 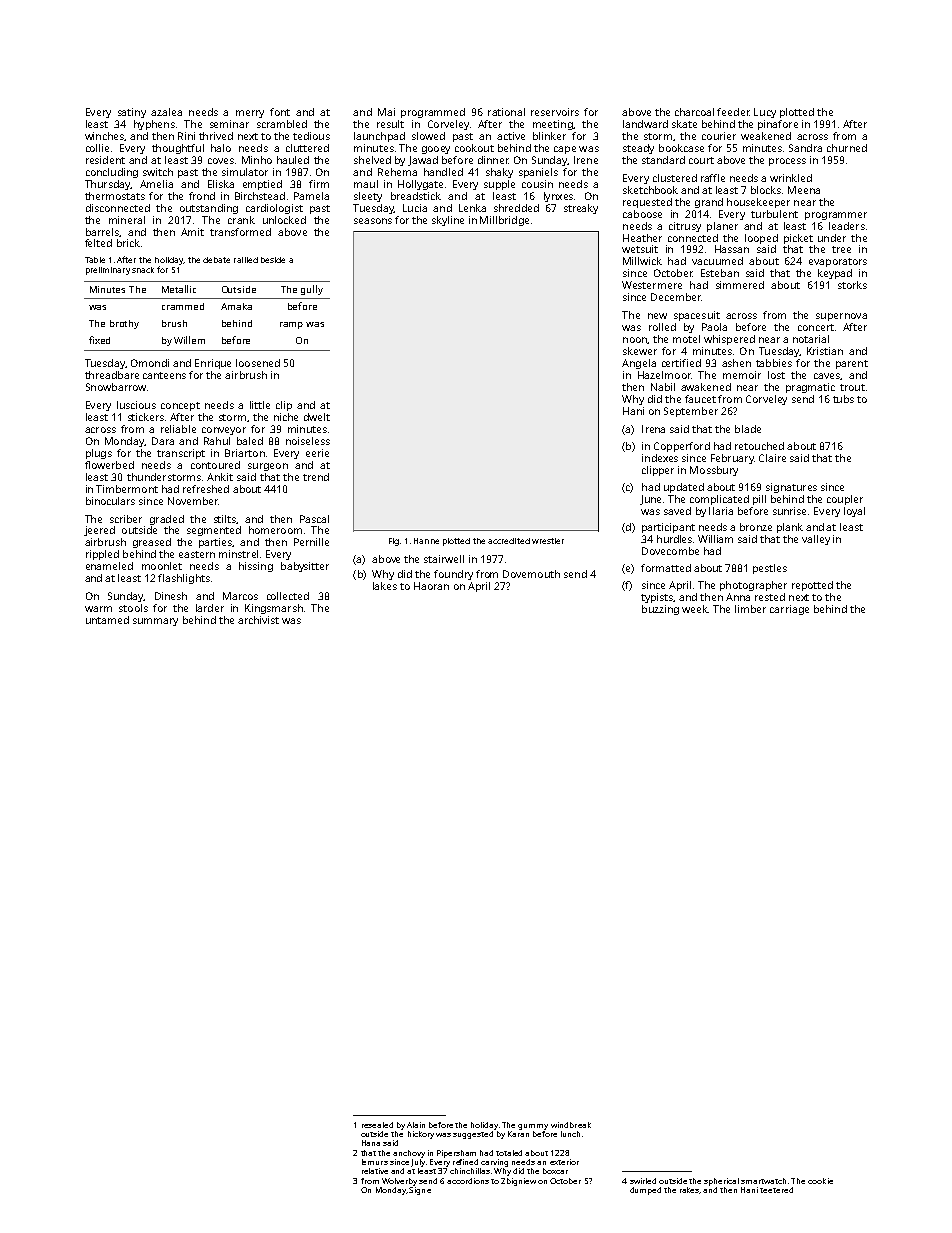 What do you see at coordinates (791, 178) in the screenshot?
I see `wrinkled` at bounding box center [791, 178].
